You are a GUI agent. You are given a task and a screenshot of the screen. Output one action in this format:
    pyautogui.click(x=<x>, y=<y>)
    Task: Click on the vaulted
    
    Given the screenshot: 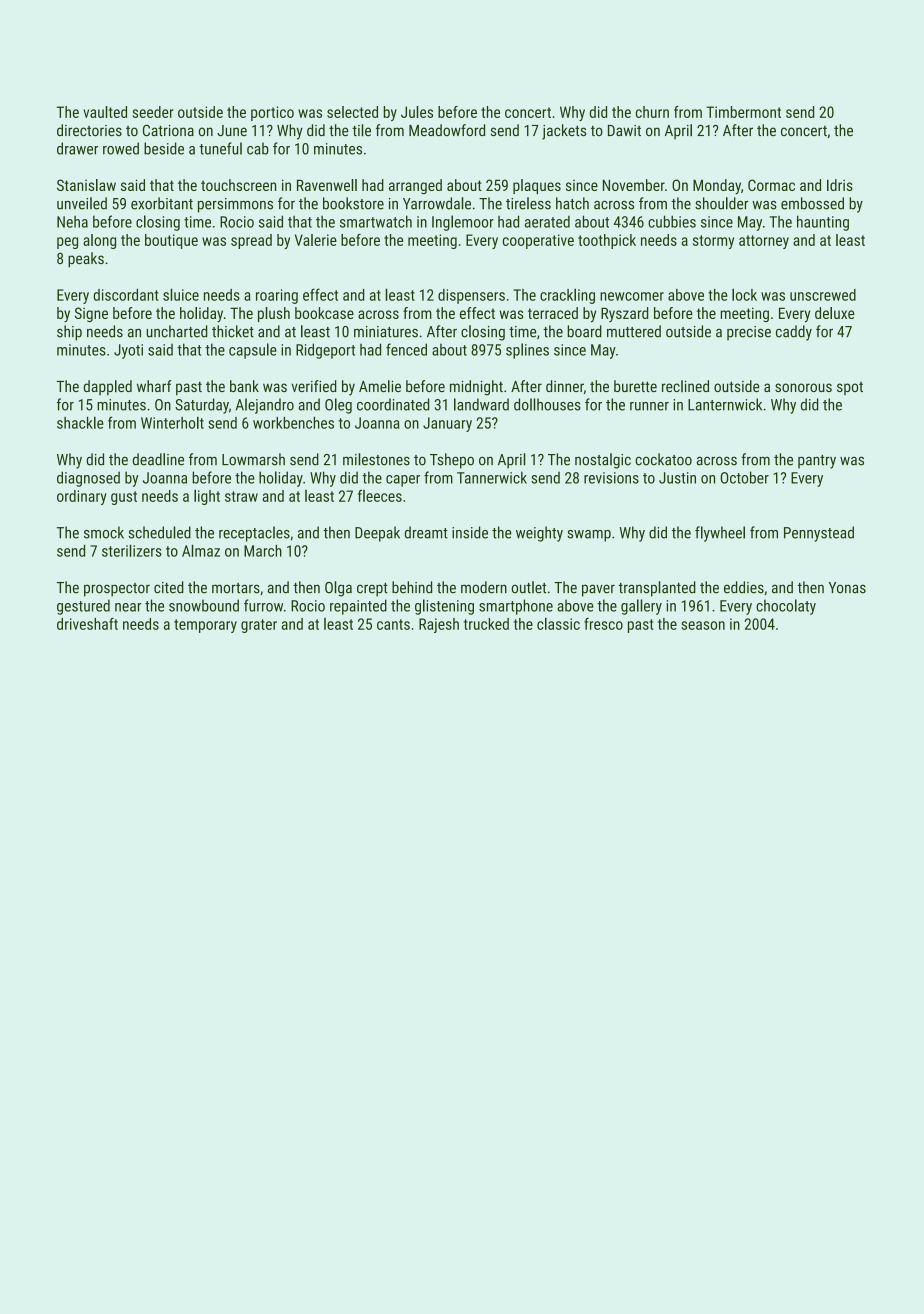 What is the action you would take?
    pyautogui.click(x=105, y=112)
